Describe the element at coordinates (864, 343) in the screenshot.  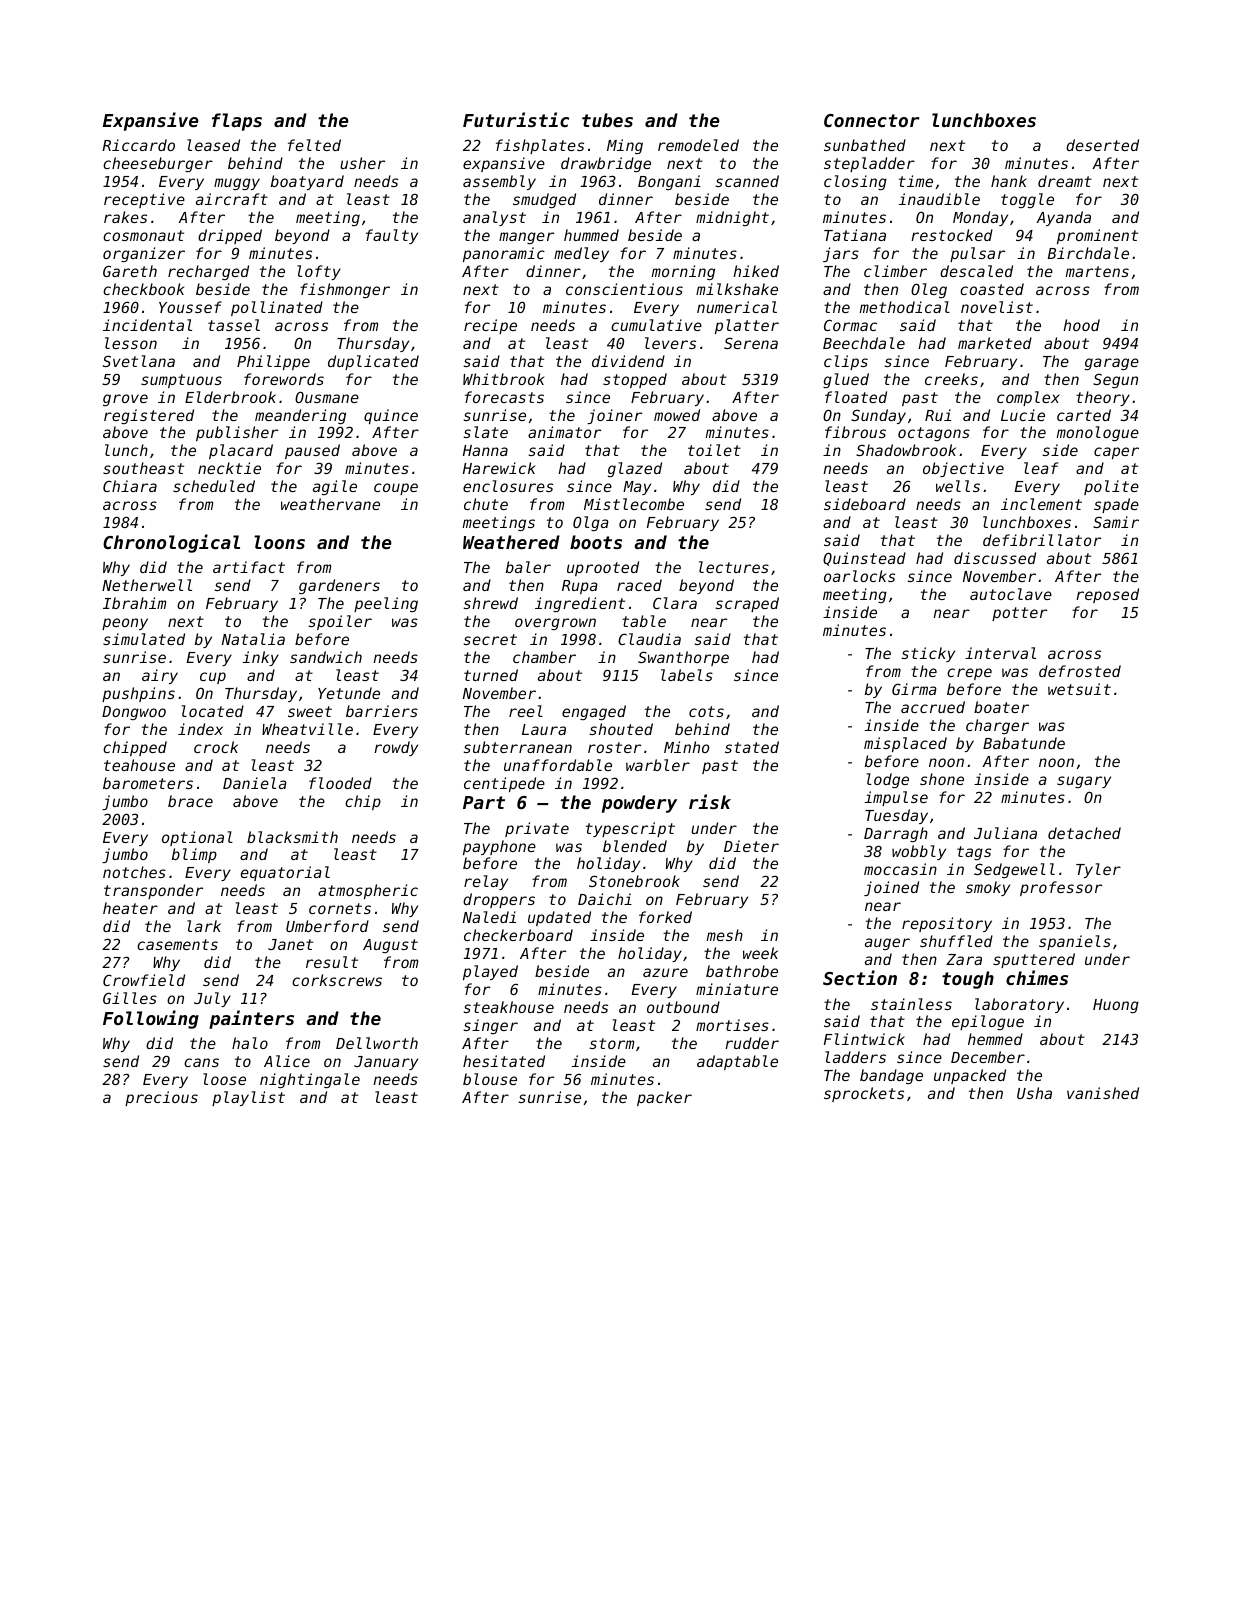
I see `Beechdale` at that location.
